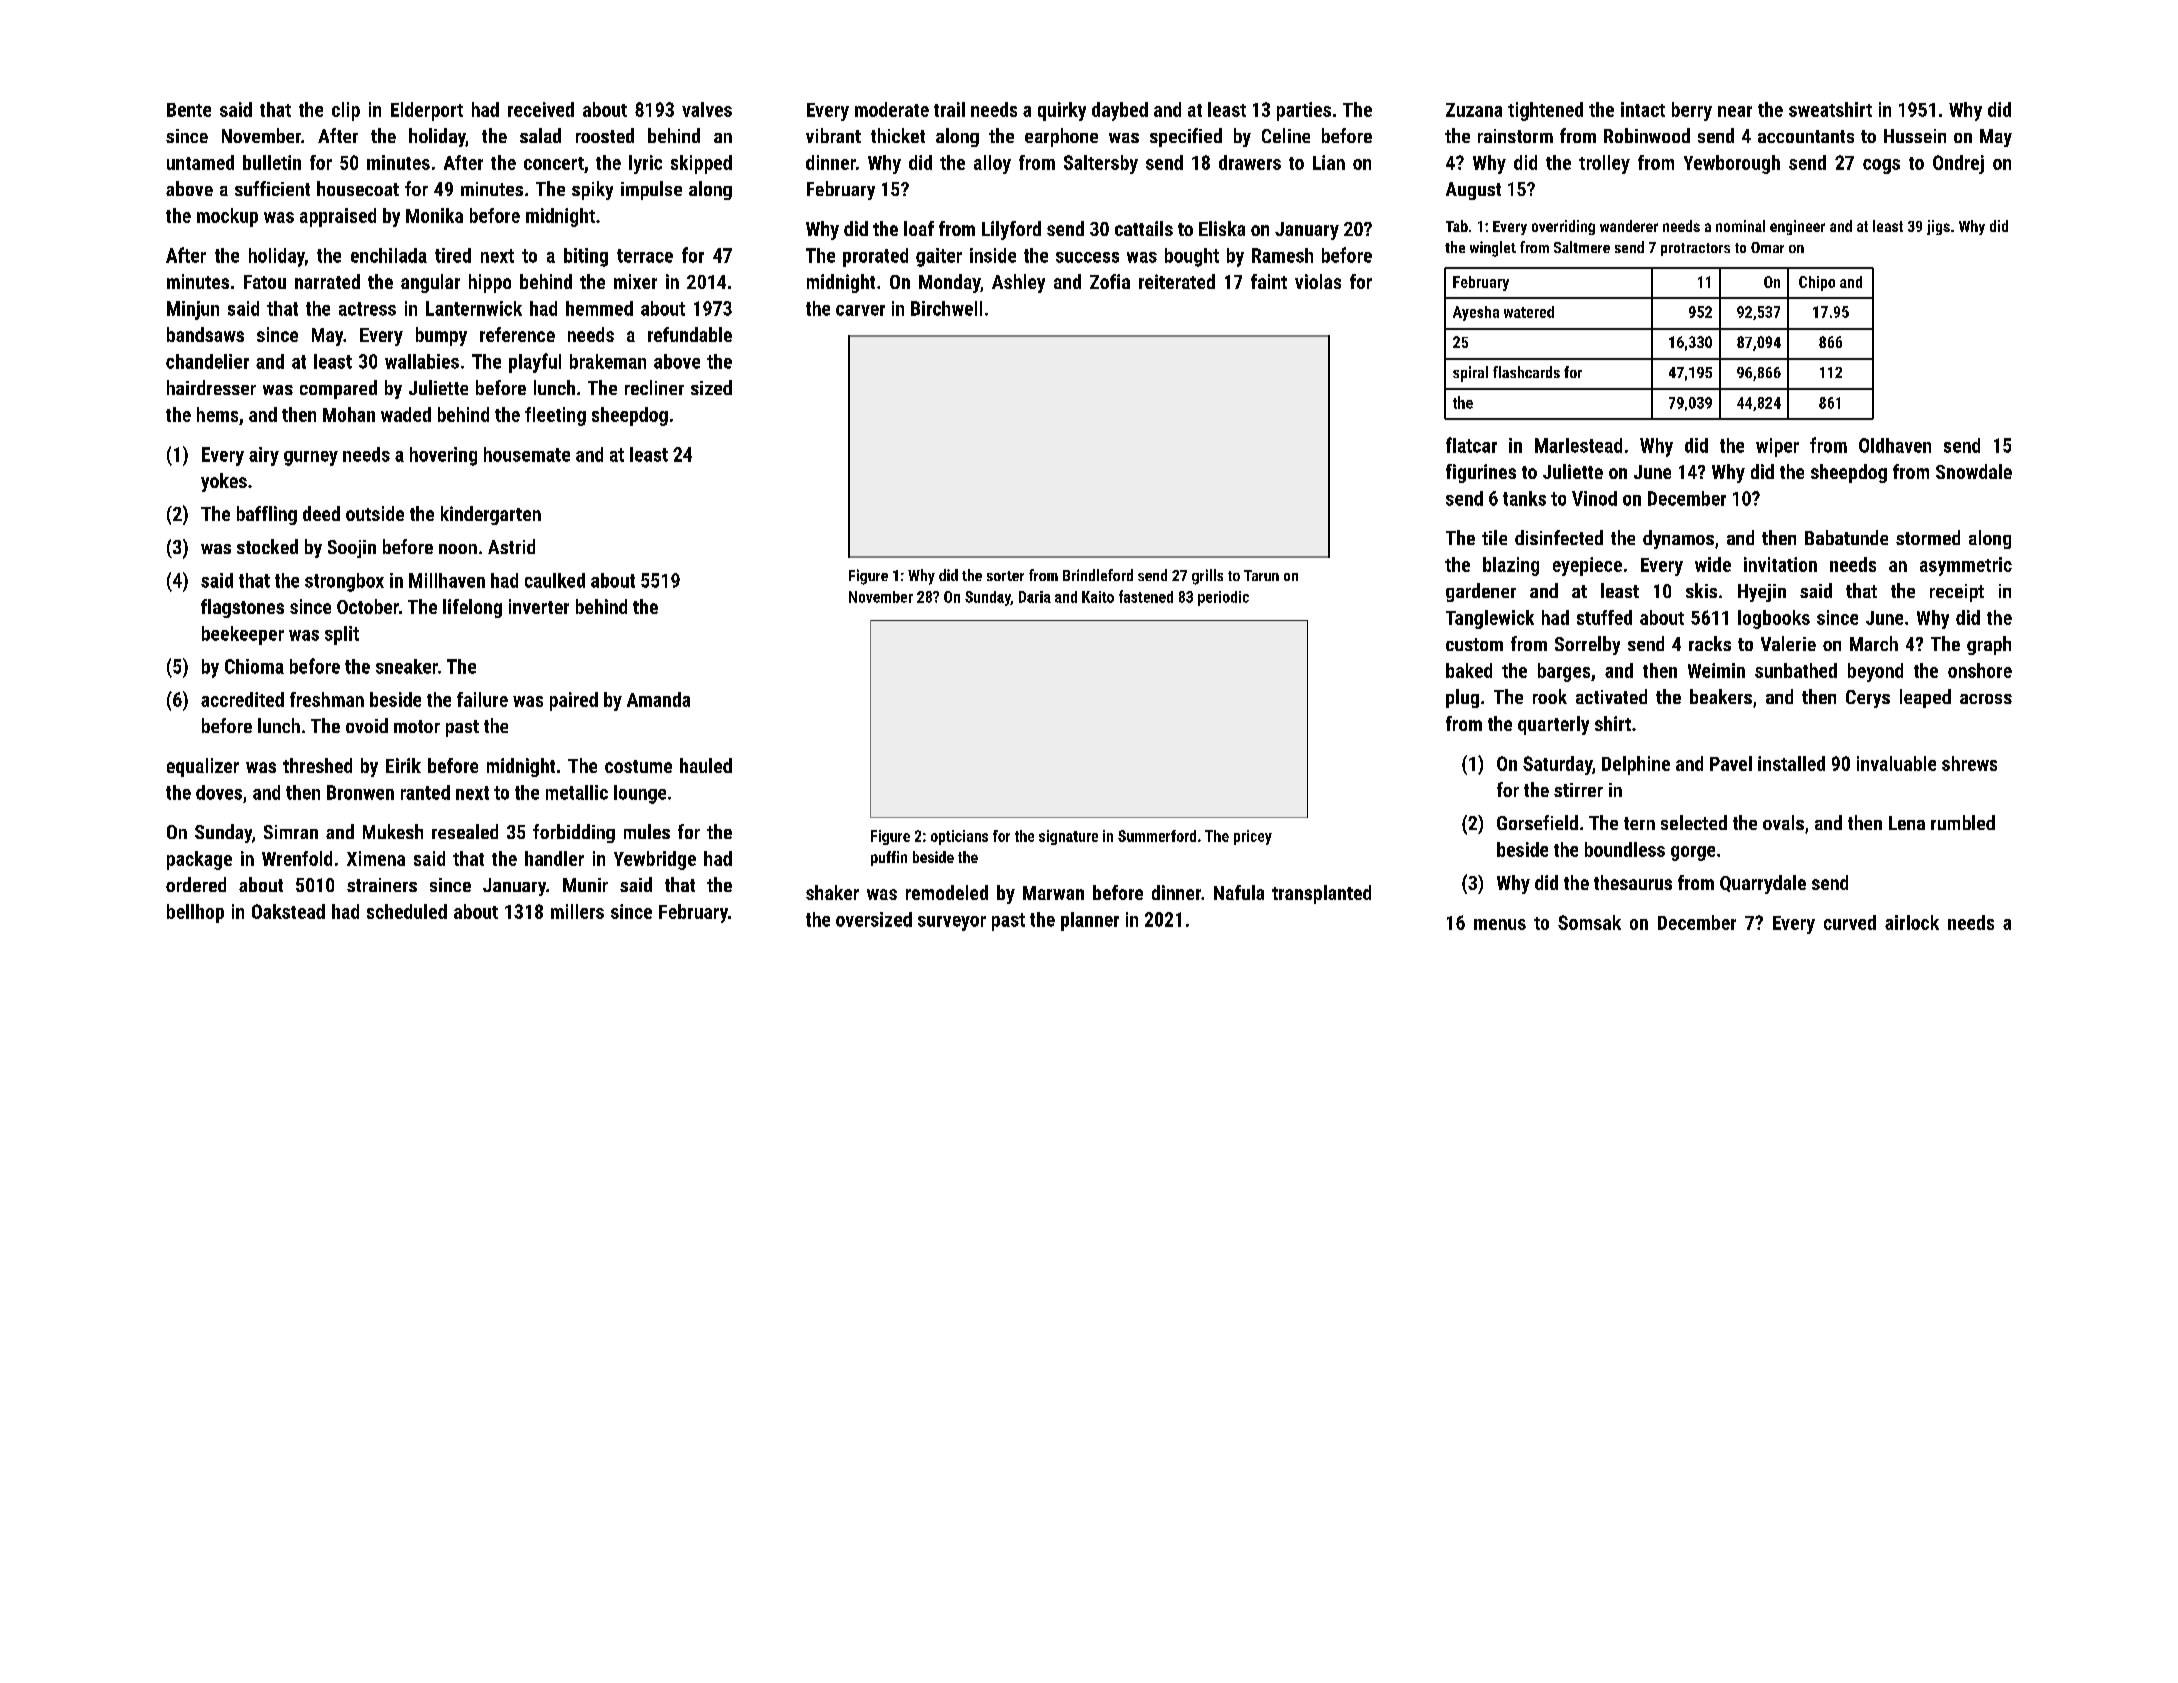 This document has height=1683, width=2178. What do you see at coordinates (195, 913) in the document?
I see `bellhop` at bounding box center [195, 913].
